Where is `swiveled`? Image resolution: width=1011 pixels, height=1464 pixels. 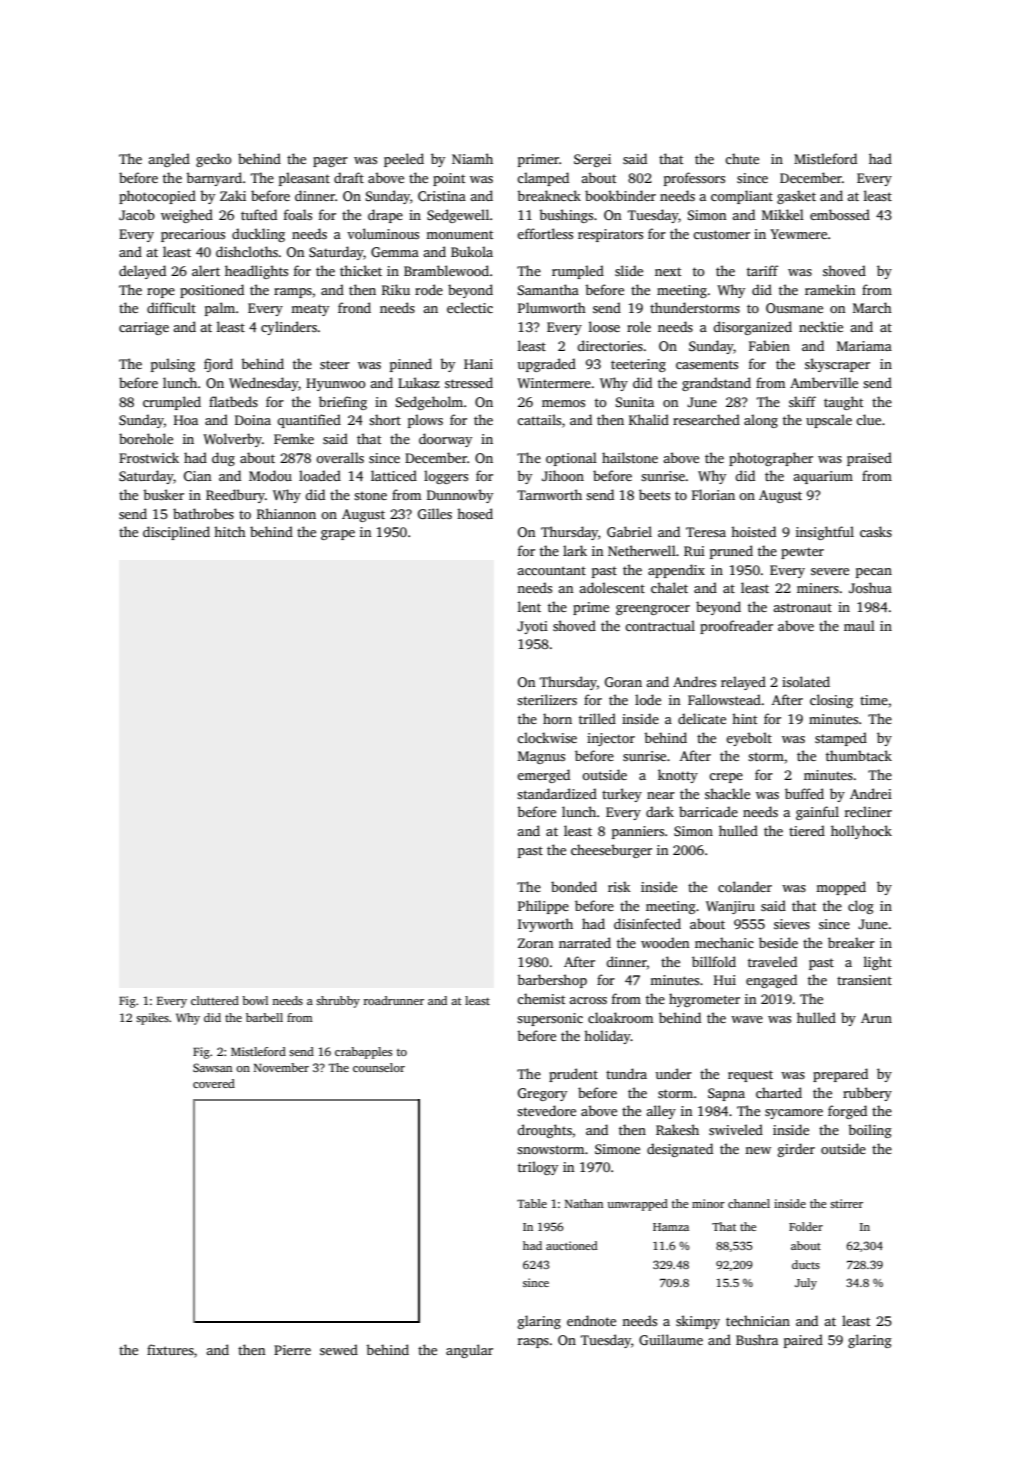 swiveled is located at coordinates (736, 1129).
